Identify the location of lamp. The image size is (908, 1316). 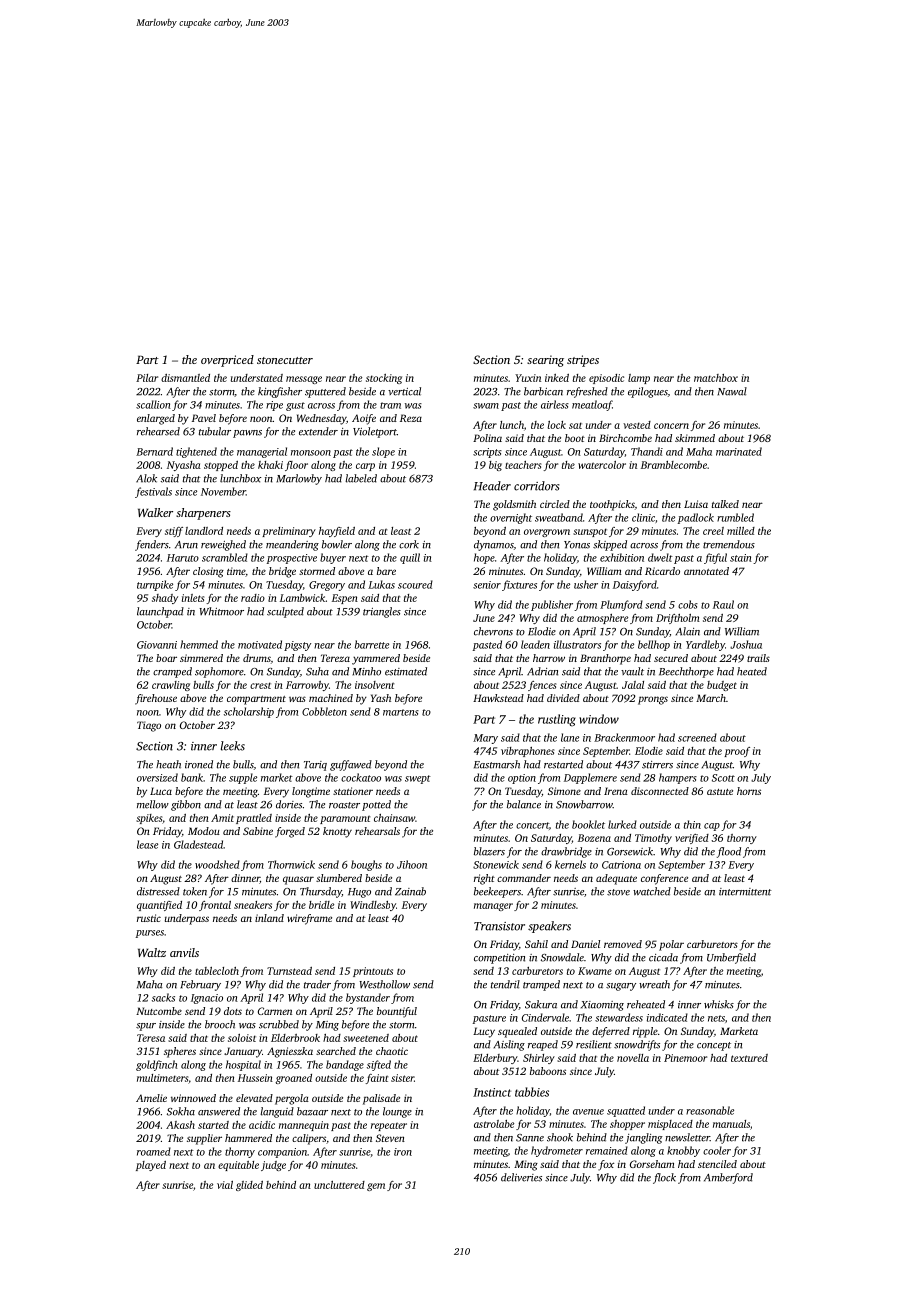
(639, 379).
